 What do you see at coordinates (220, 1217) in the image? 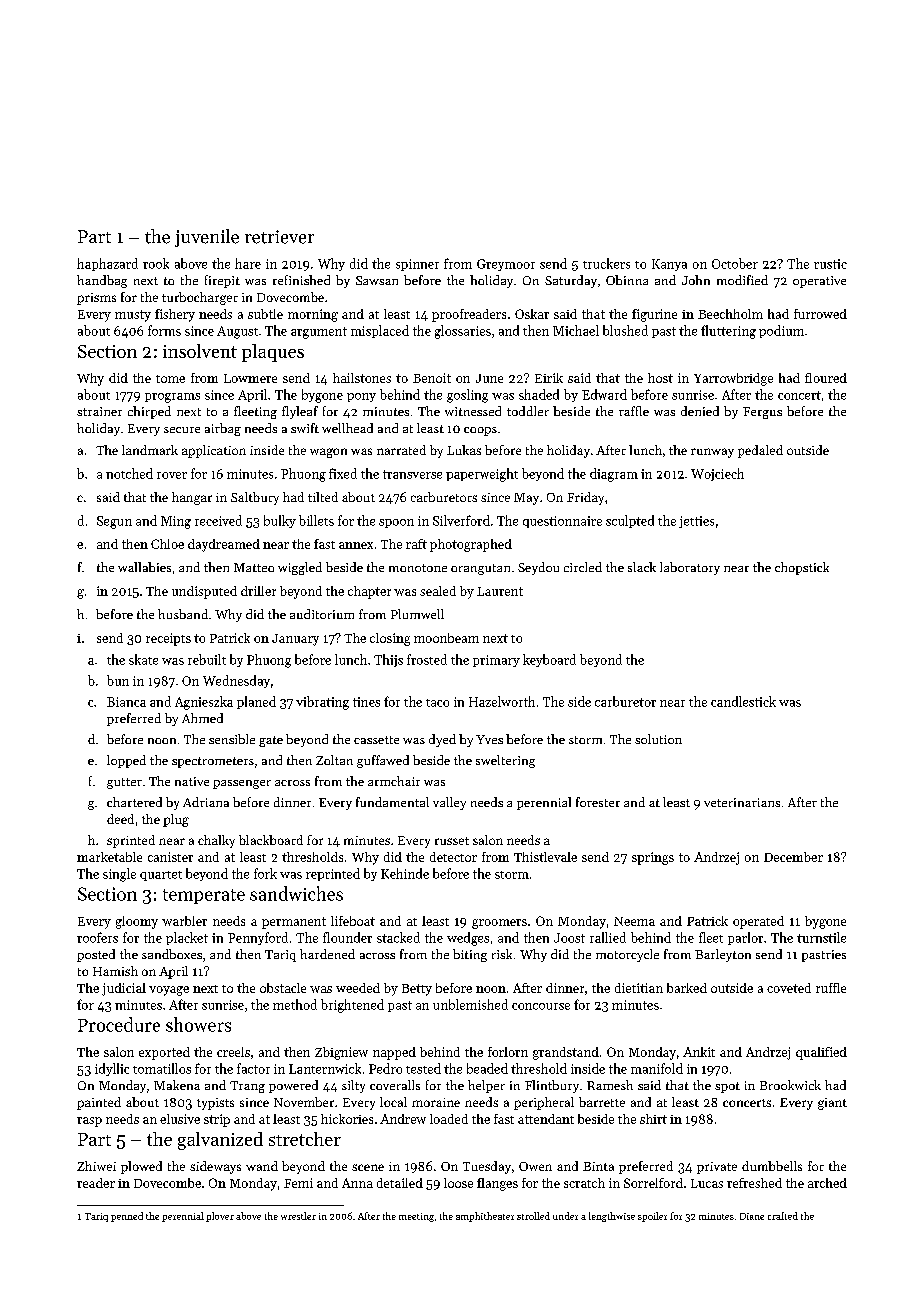
I see `plover` at bounding box center [220, 1217].
